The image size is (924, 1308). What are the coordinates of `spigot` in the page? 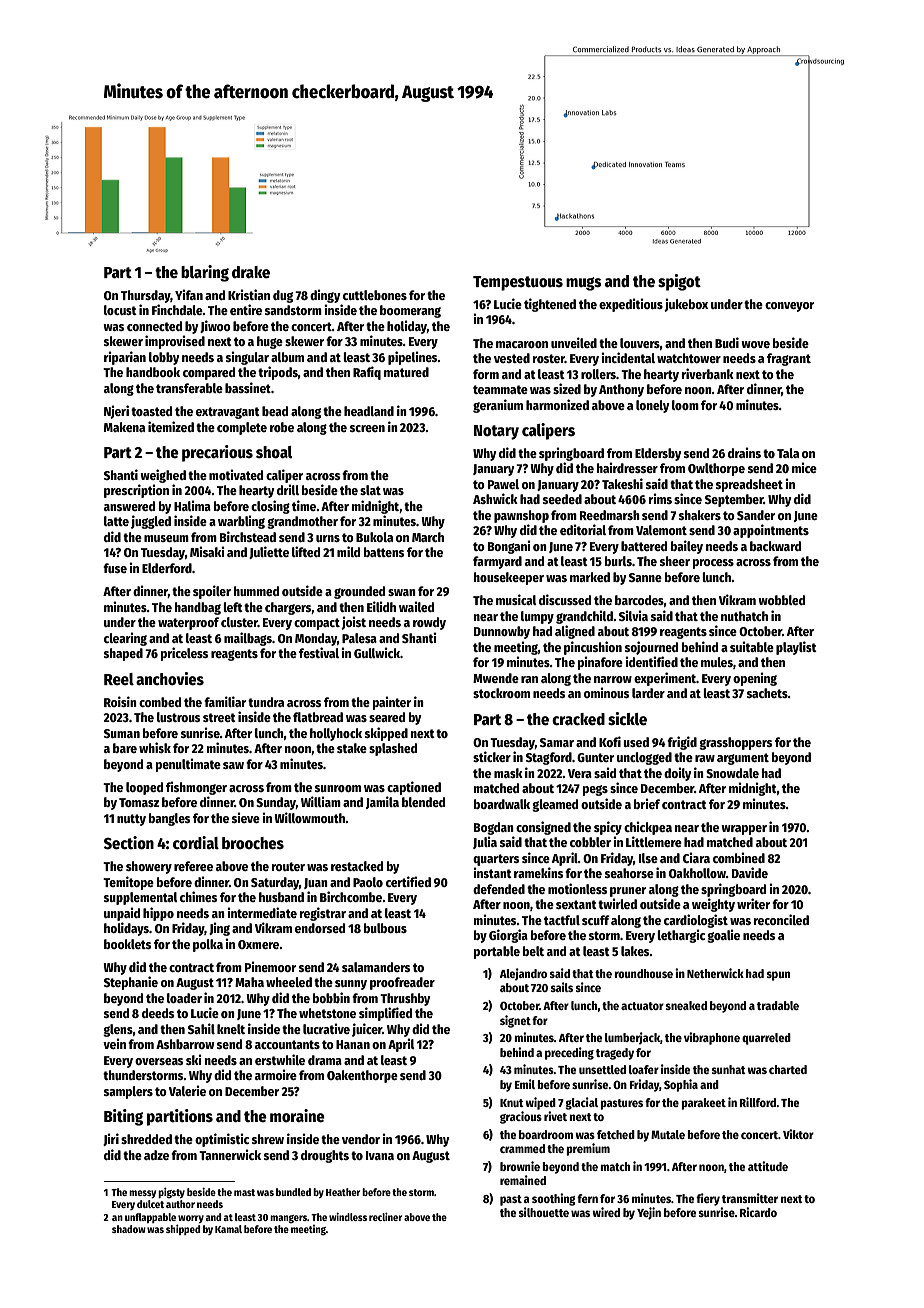 It's located at (679, 282).
